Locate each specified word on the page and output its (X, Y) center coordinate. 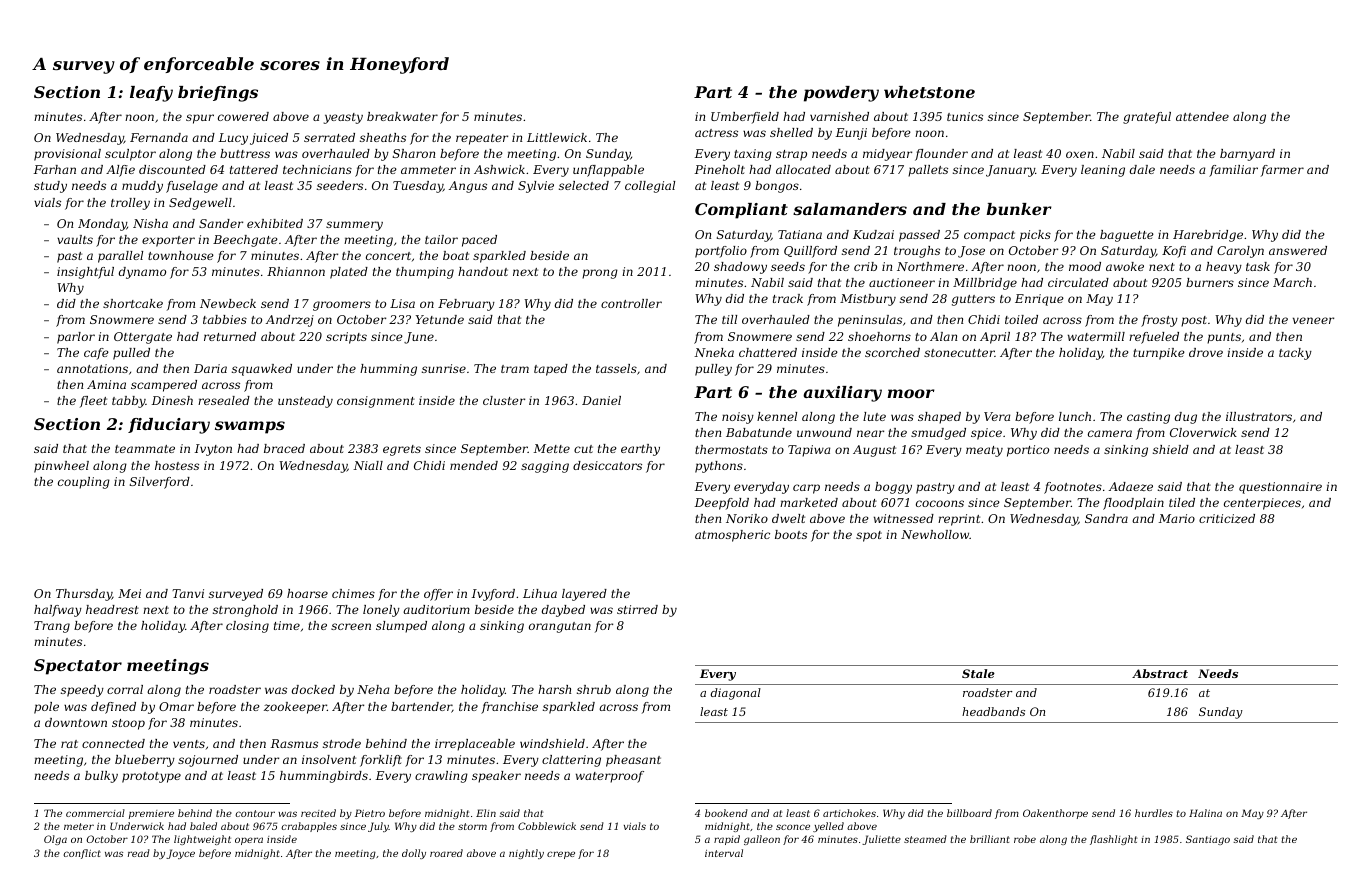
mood (1085, 266)
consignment (376, 402)
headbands (993, 711)
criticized (1227, 518)
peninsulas (870, 321)
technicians (317, 169)
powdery (841, 94)
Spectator (78, 667)
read (139, 853)
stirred (637, 609)
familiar (1233, 171)
